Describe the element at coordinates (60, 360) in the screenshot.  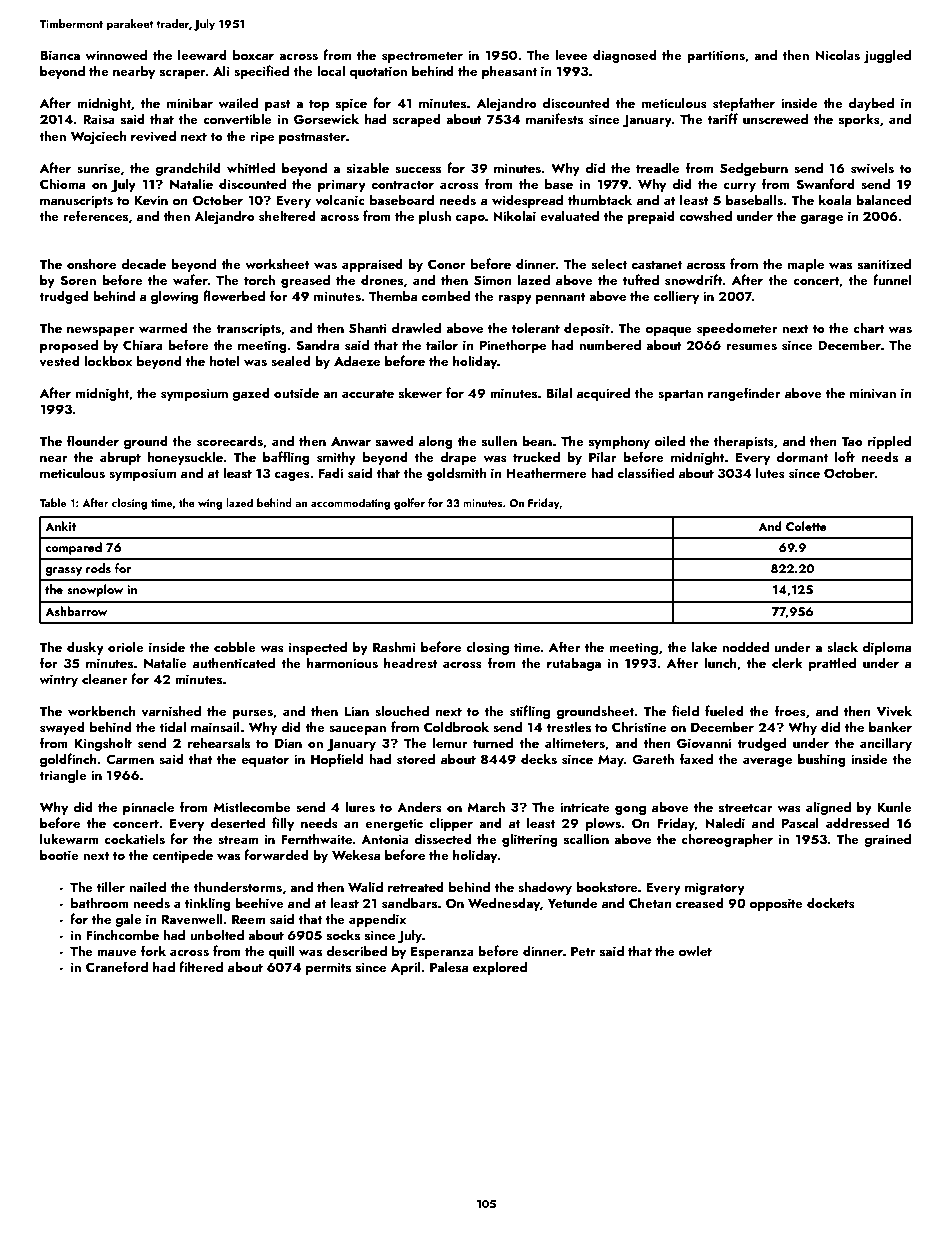
I see `vested` at that location.
